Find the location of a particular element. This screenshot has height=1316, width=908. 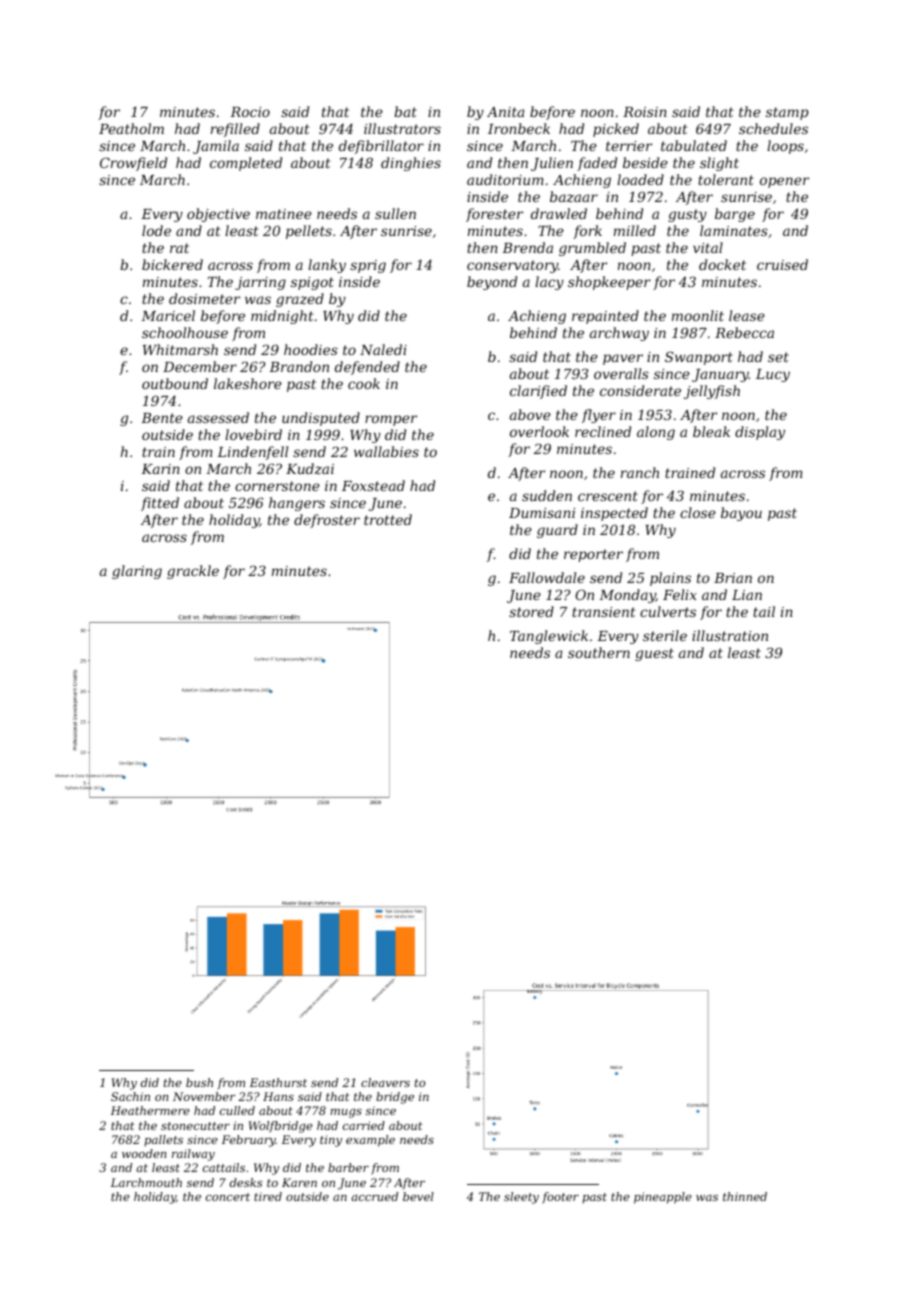

tabulated is located at coordinates (694, 145).
